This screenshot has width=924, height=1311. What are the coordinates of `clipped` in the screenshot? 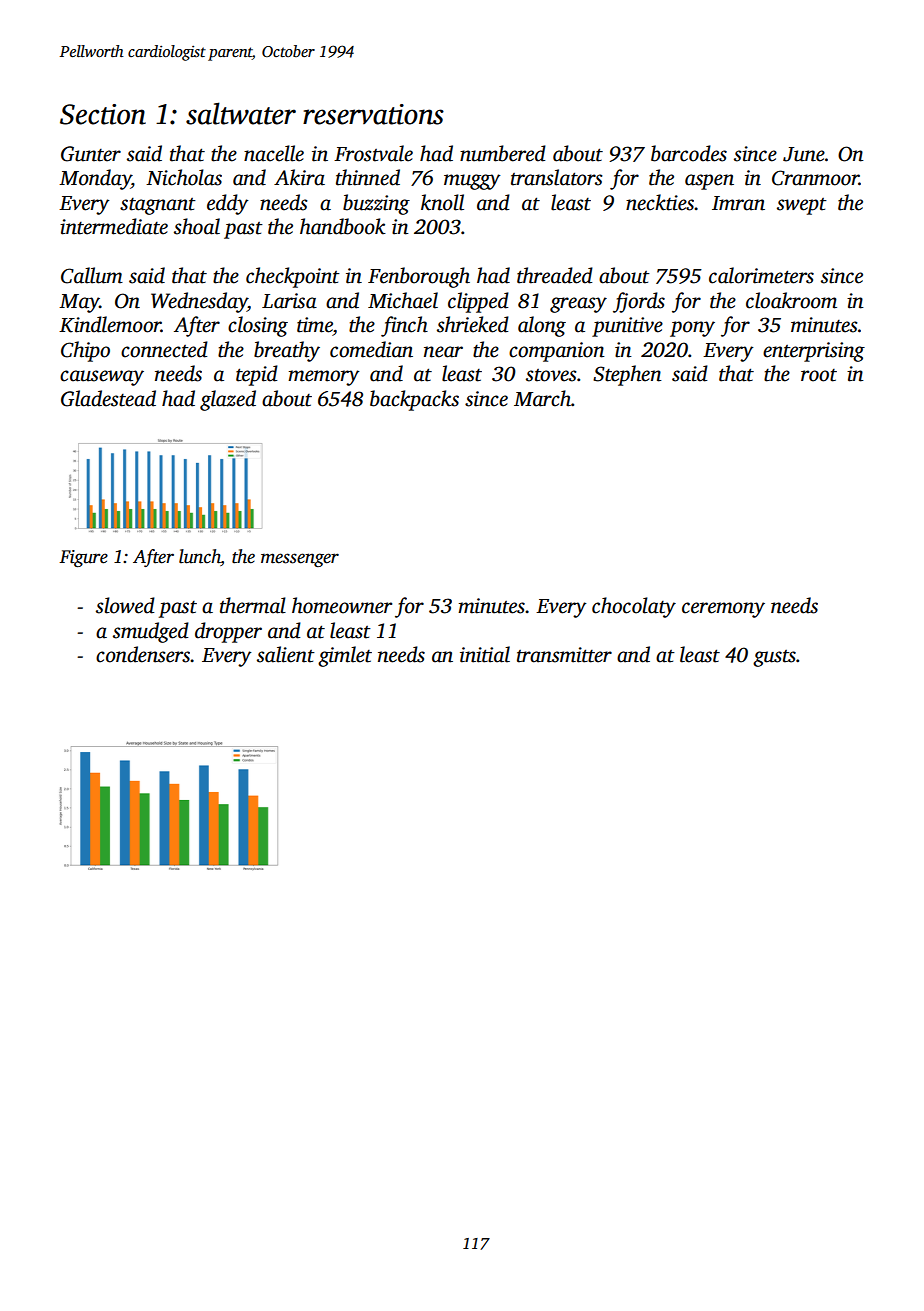 It's located at (478, 302).
